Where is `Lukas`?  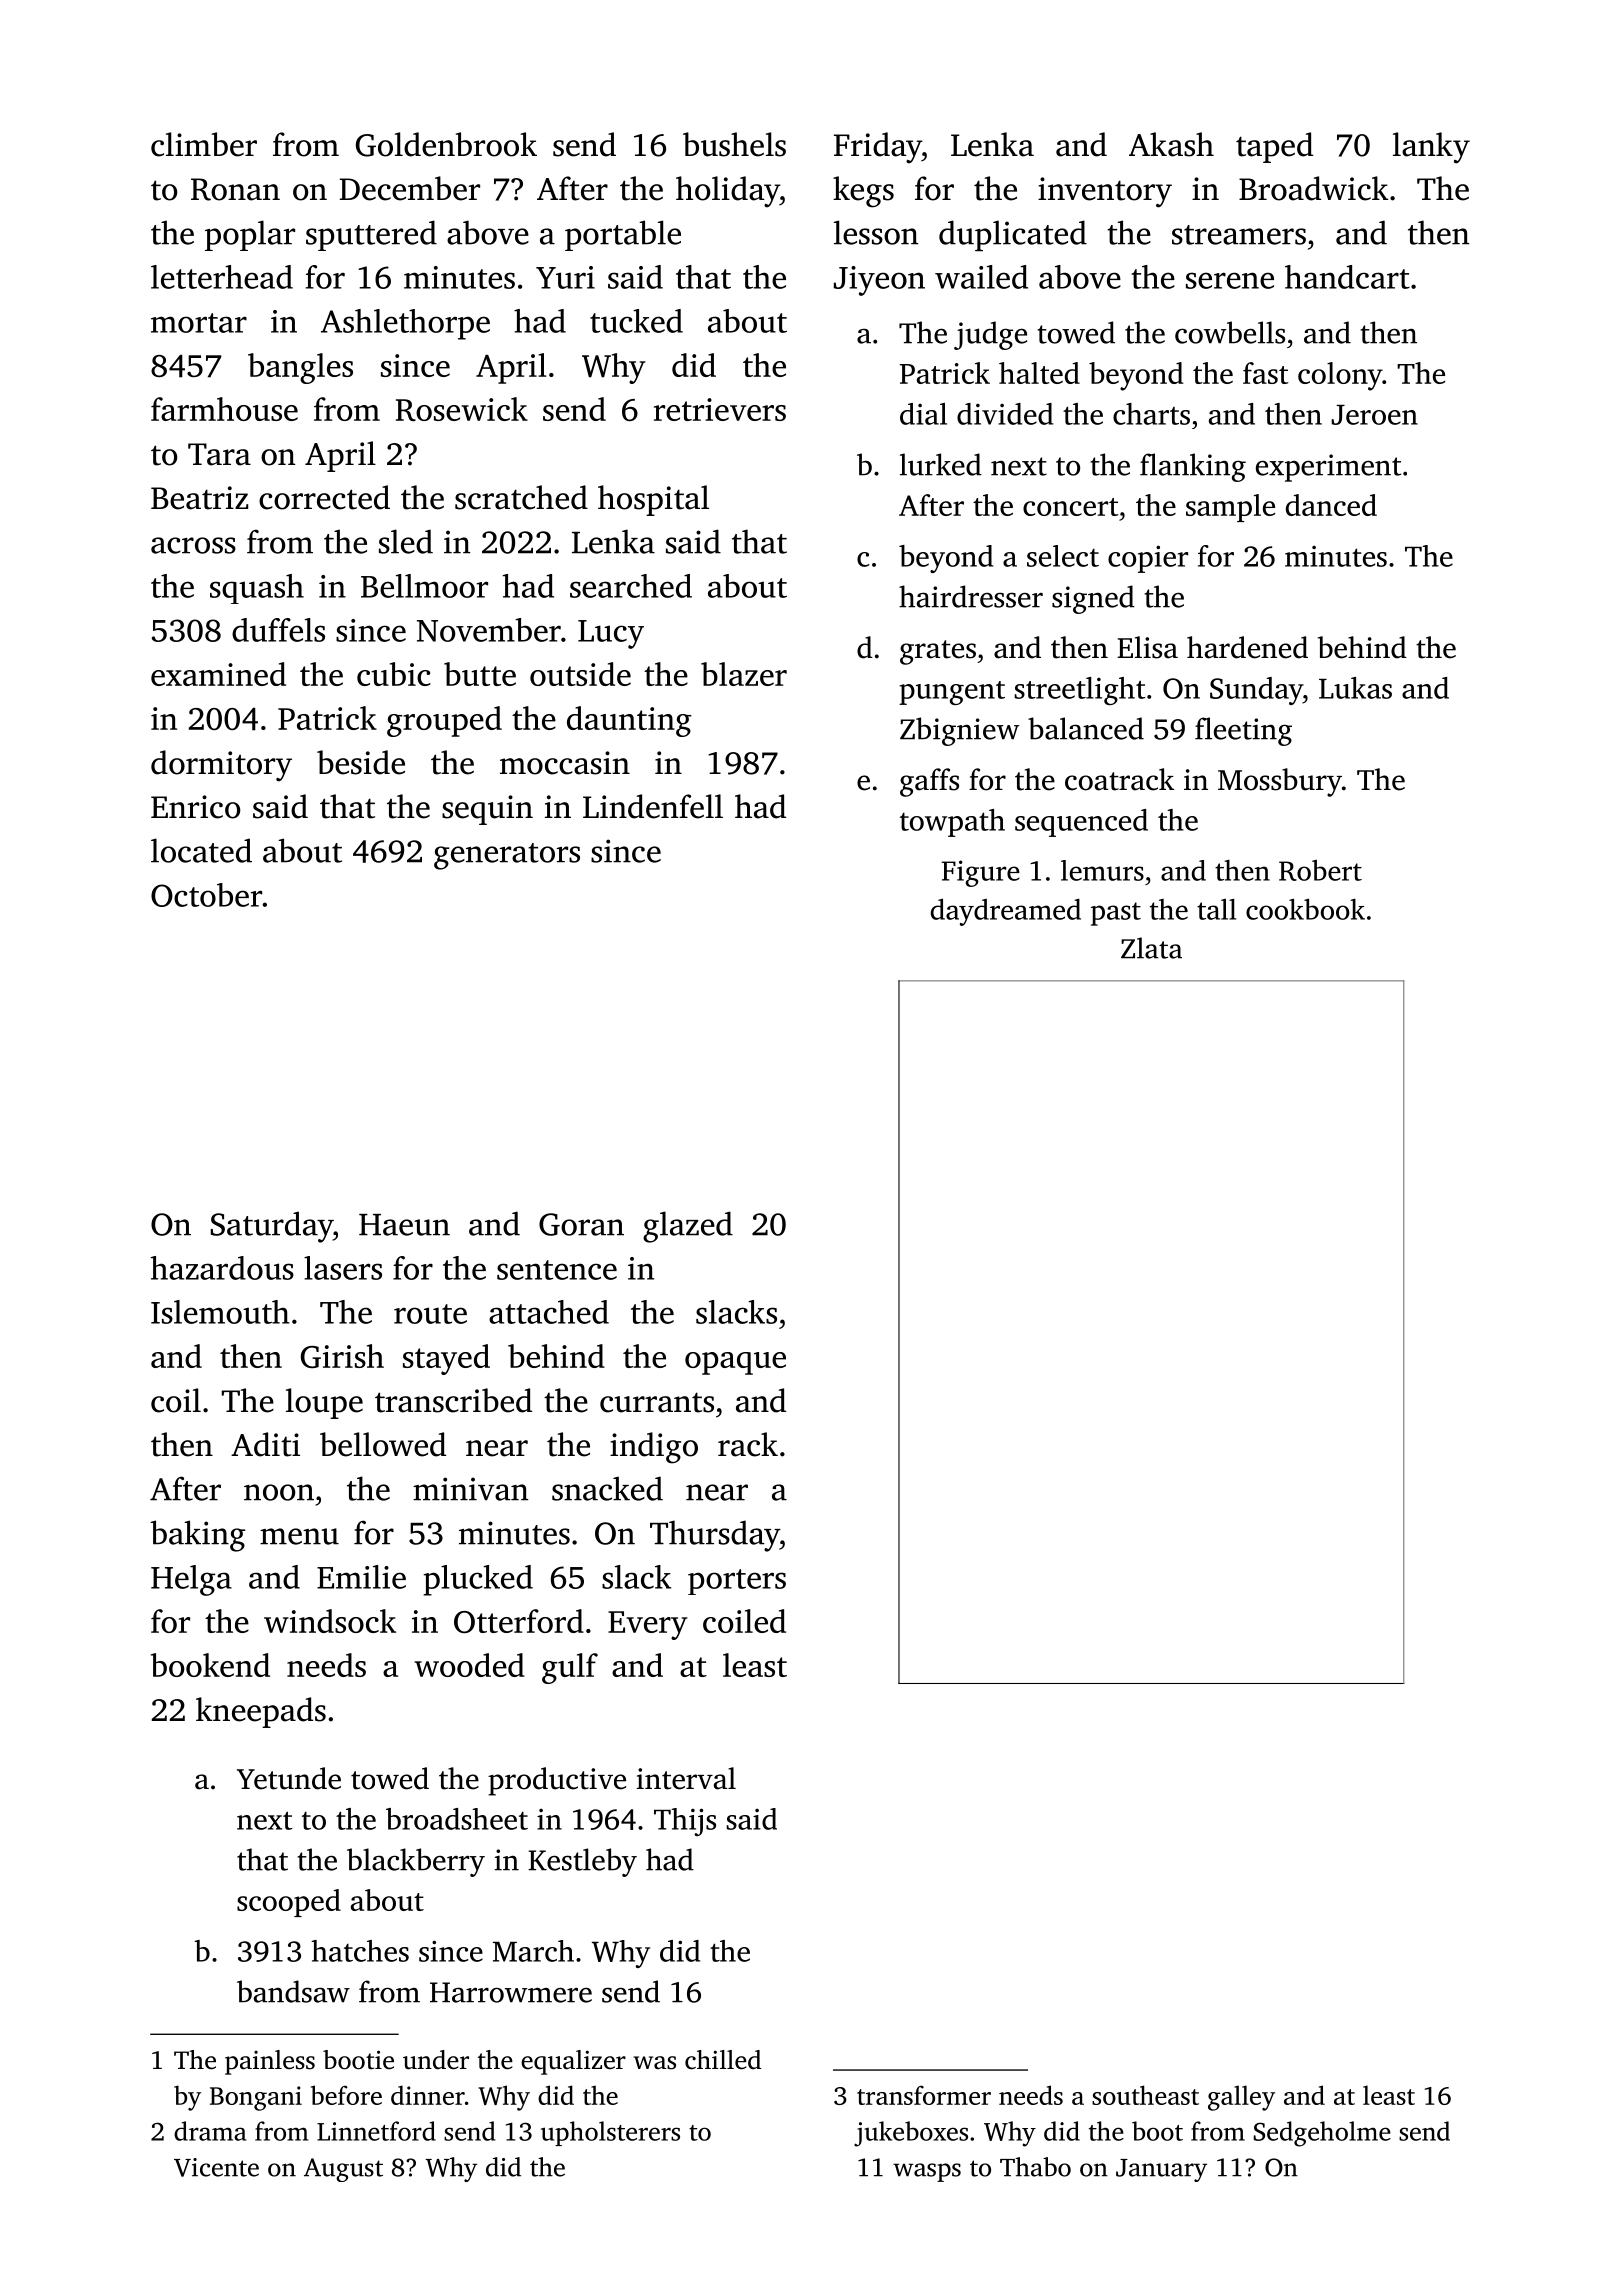
Lukas is located at coordinates (1355, 688).
